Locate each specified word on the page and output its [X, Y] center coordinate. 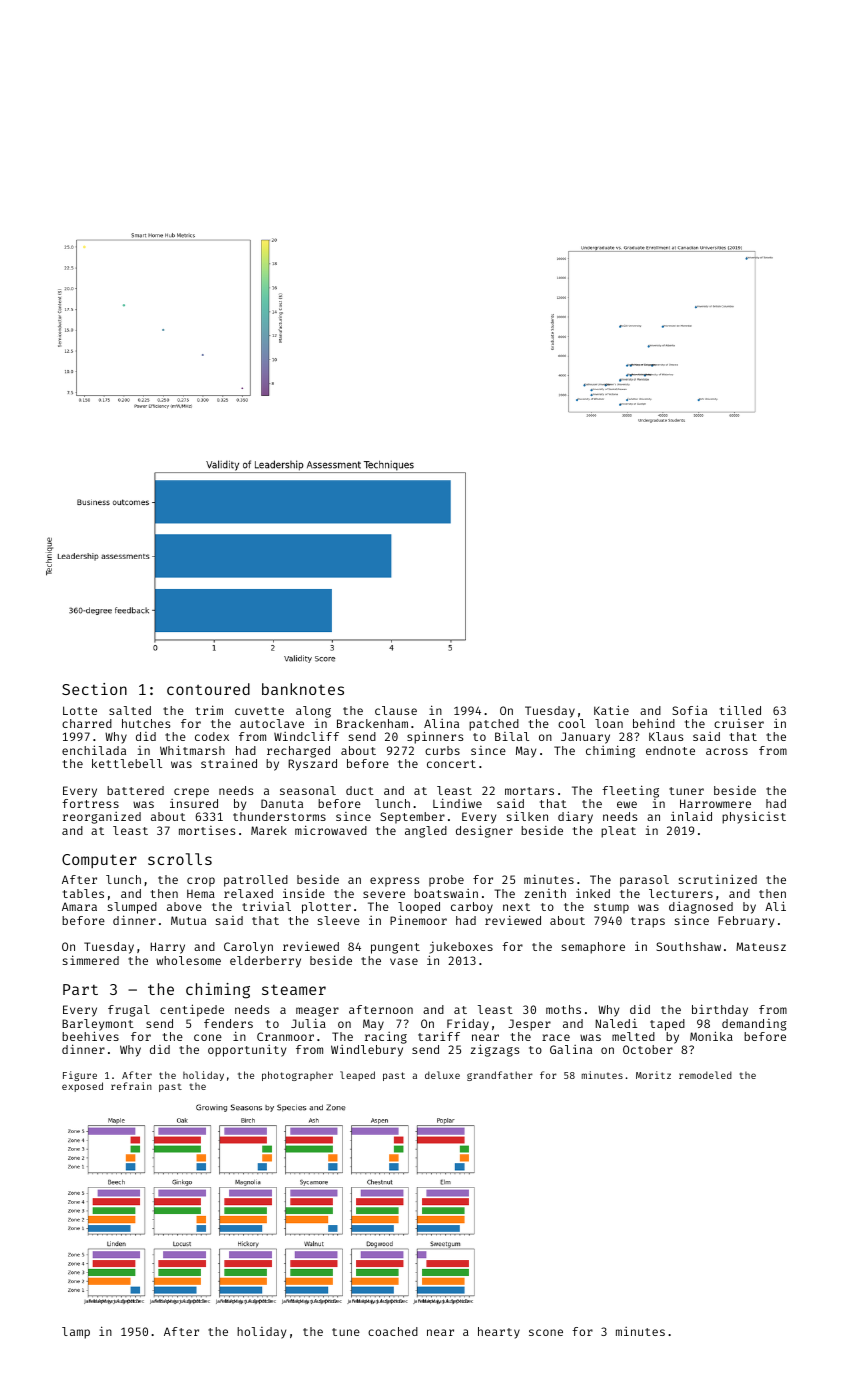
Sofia [689, 710]
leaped [357, 1076]
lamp [76, 1333]
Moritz [653, 1075]
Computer [99, 861]
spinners [435, 737]
